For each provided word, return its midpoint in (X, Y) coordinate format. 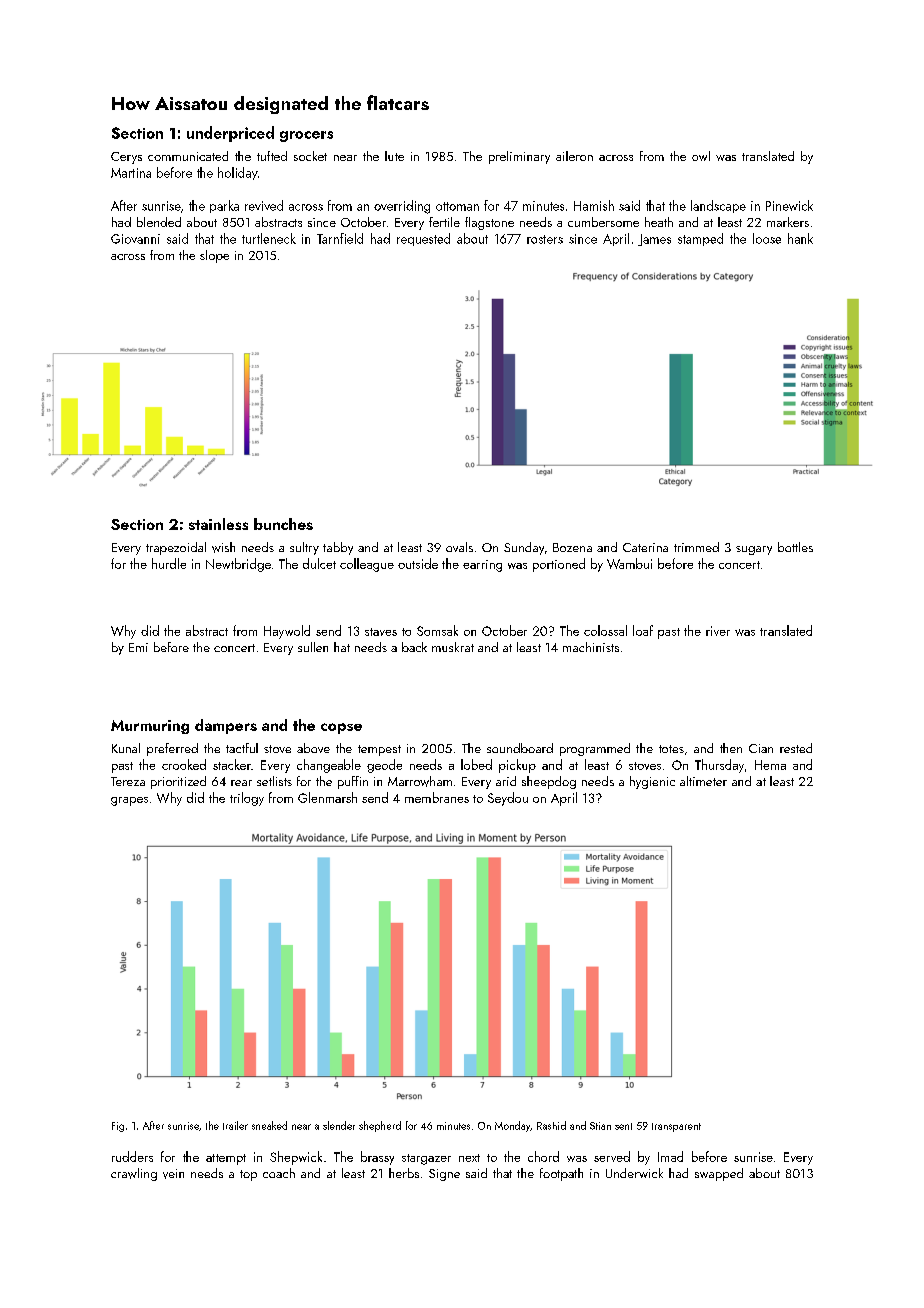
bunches (283, 524)
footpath (561, 1174)
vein (173, 1174)
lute (394, 156)
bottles (795, 547)
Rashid (551, 1125)
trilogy (247, 799)
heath (659, 222)
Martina (131, 173)
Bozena (572, 547)
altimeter (703, 781)
